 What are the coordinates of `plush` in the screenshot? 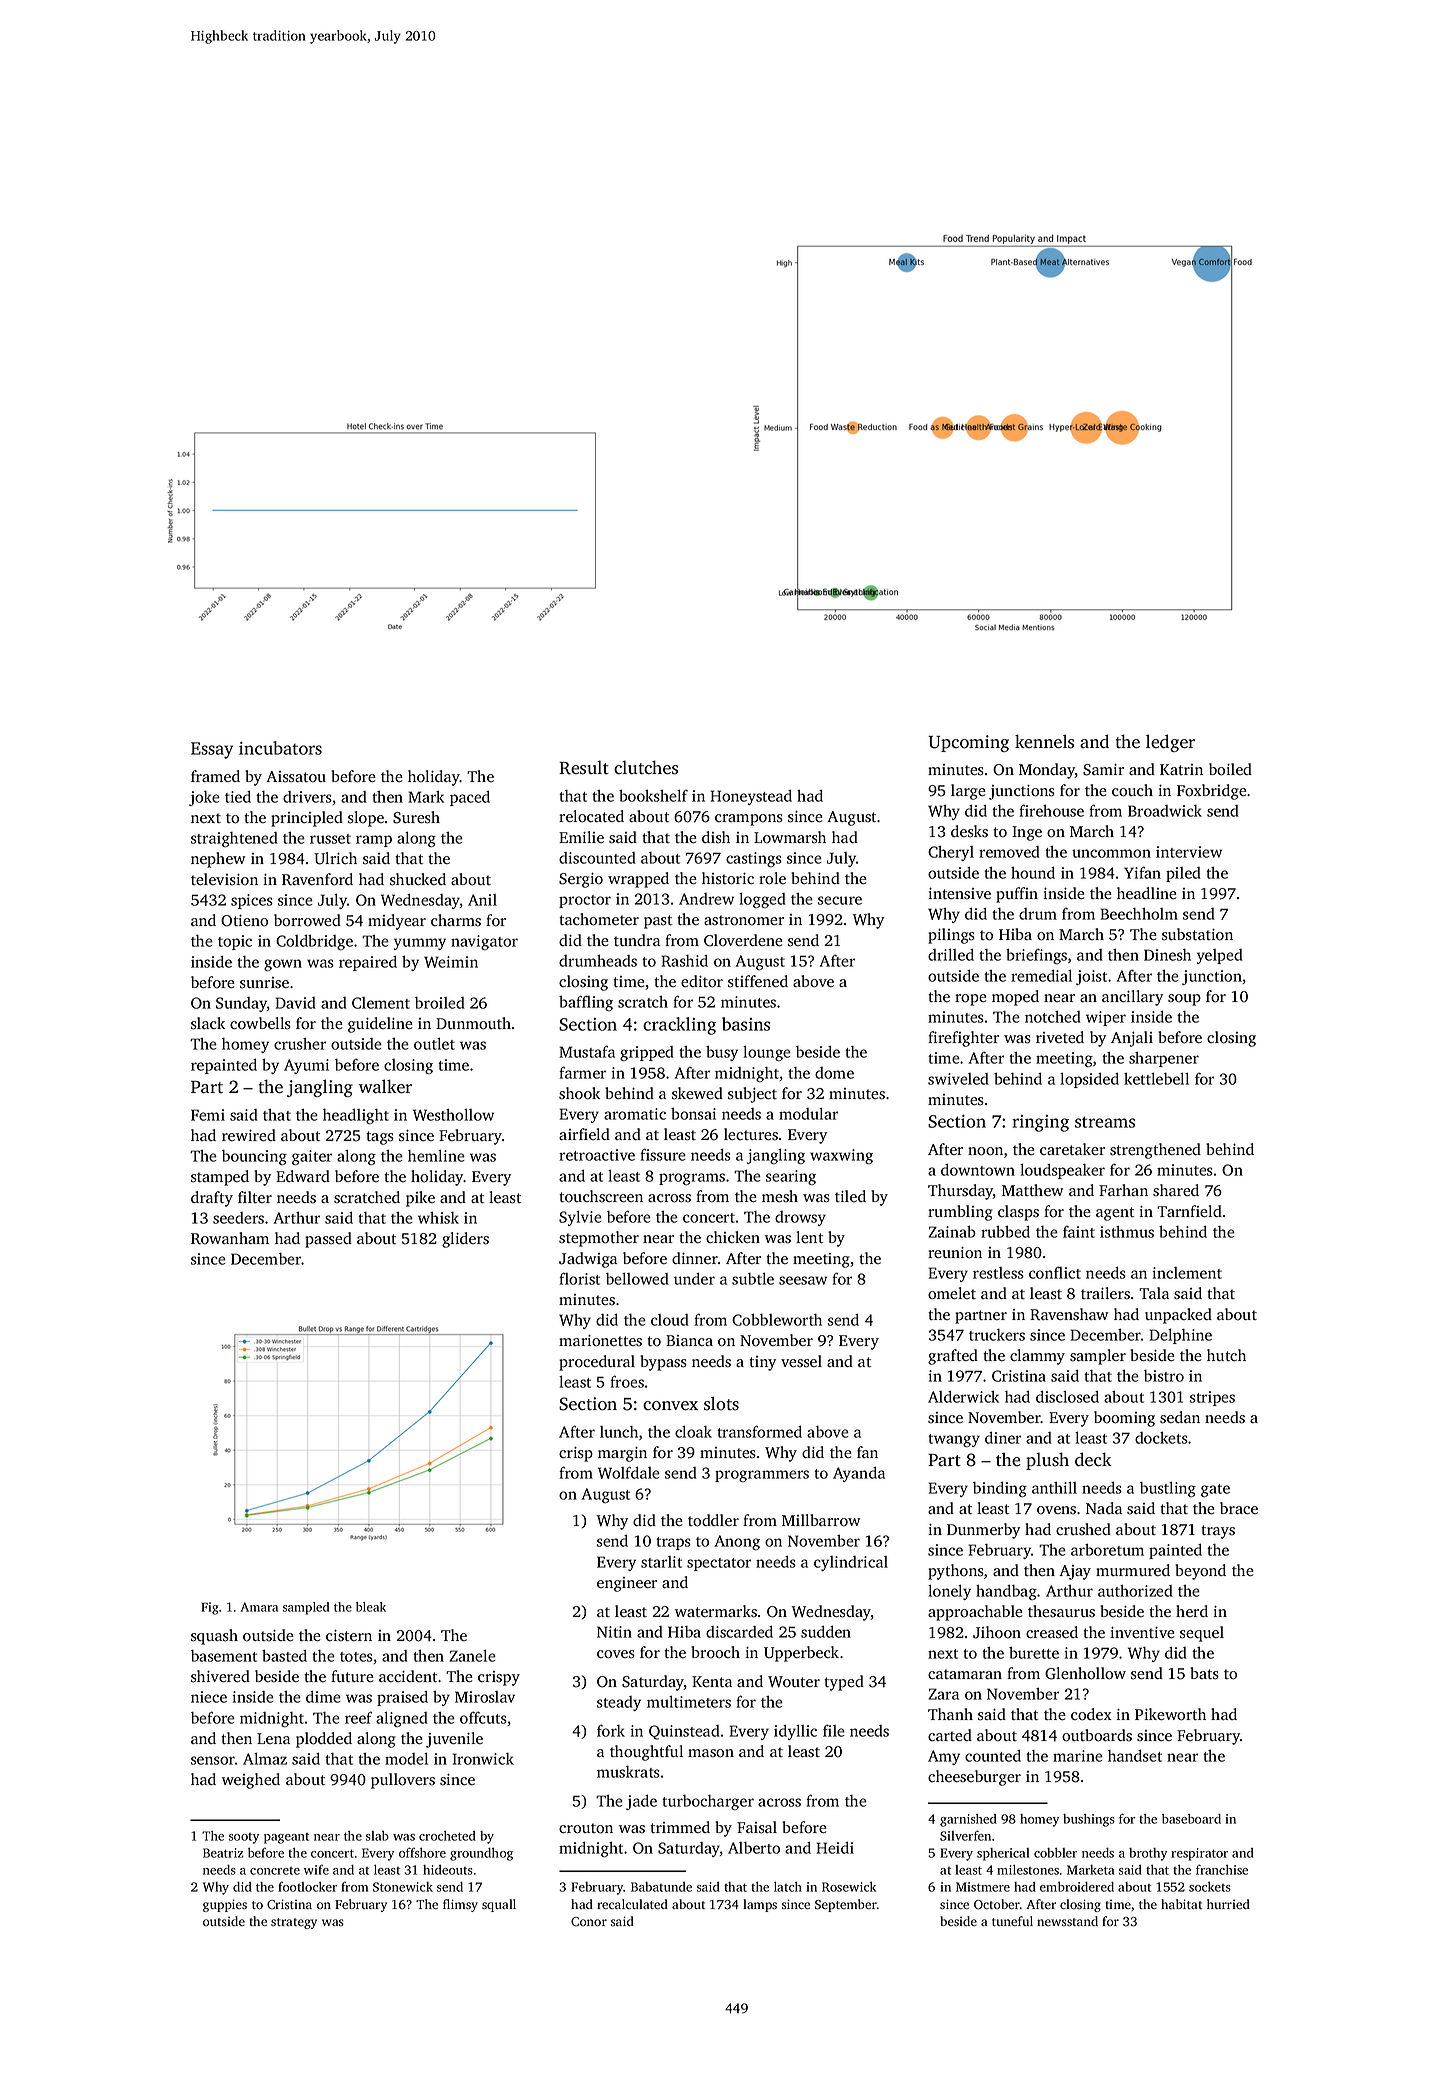 It's located at (1047, 1461).
